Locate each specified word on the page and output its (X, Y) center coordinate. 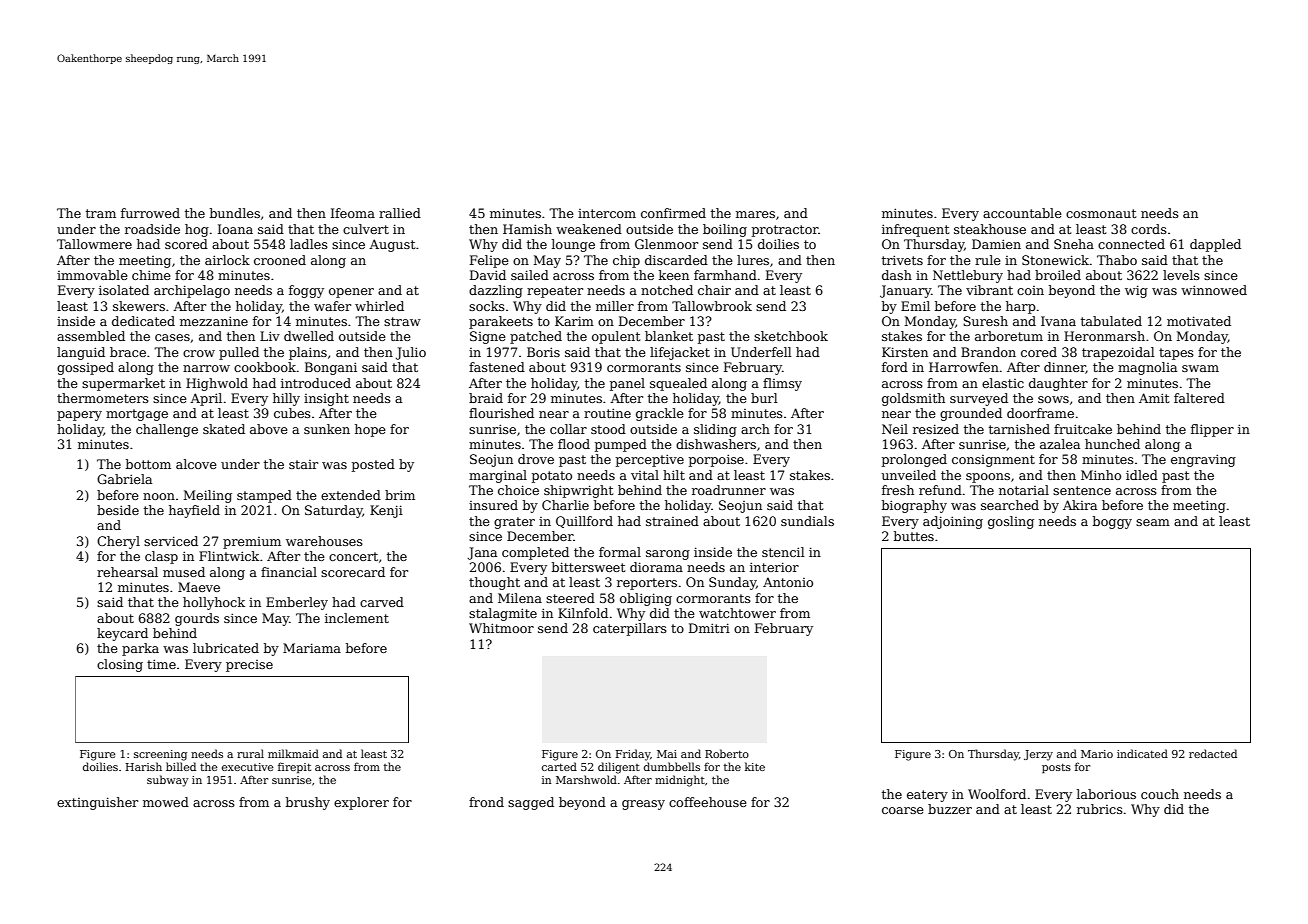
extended (351, 495)
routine (607, 413)
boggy (1112, 522)
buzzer (950, 809)
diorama (656, 567)
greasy (643, 805)
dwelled (309, 336)
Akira (1080, 505)
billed (181, 766)
